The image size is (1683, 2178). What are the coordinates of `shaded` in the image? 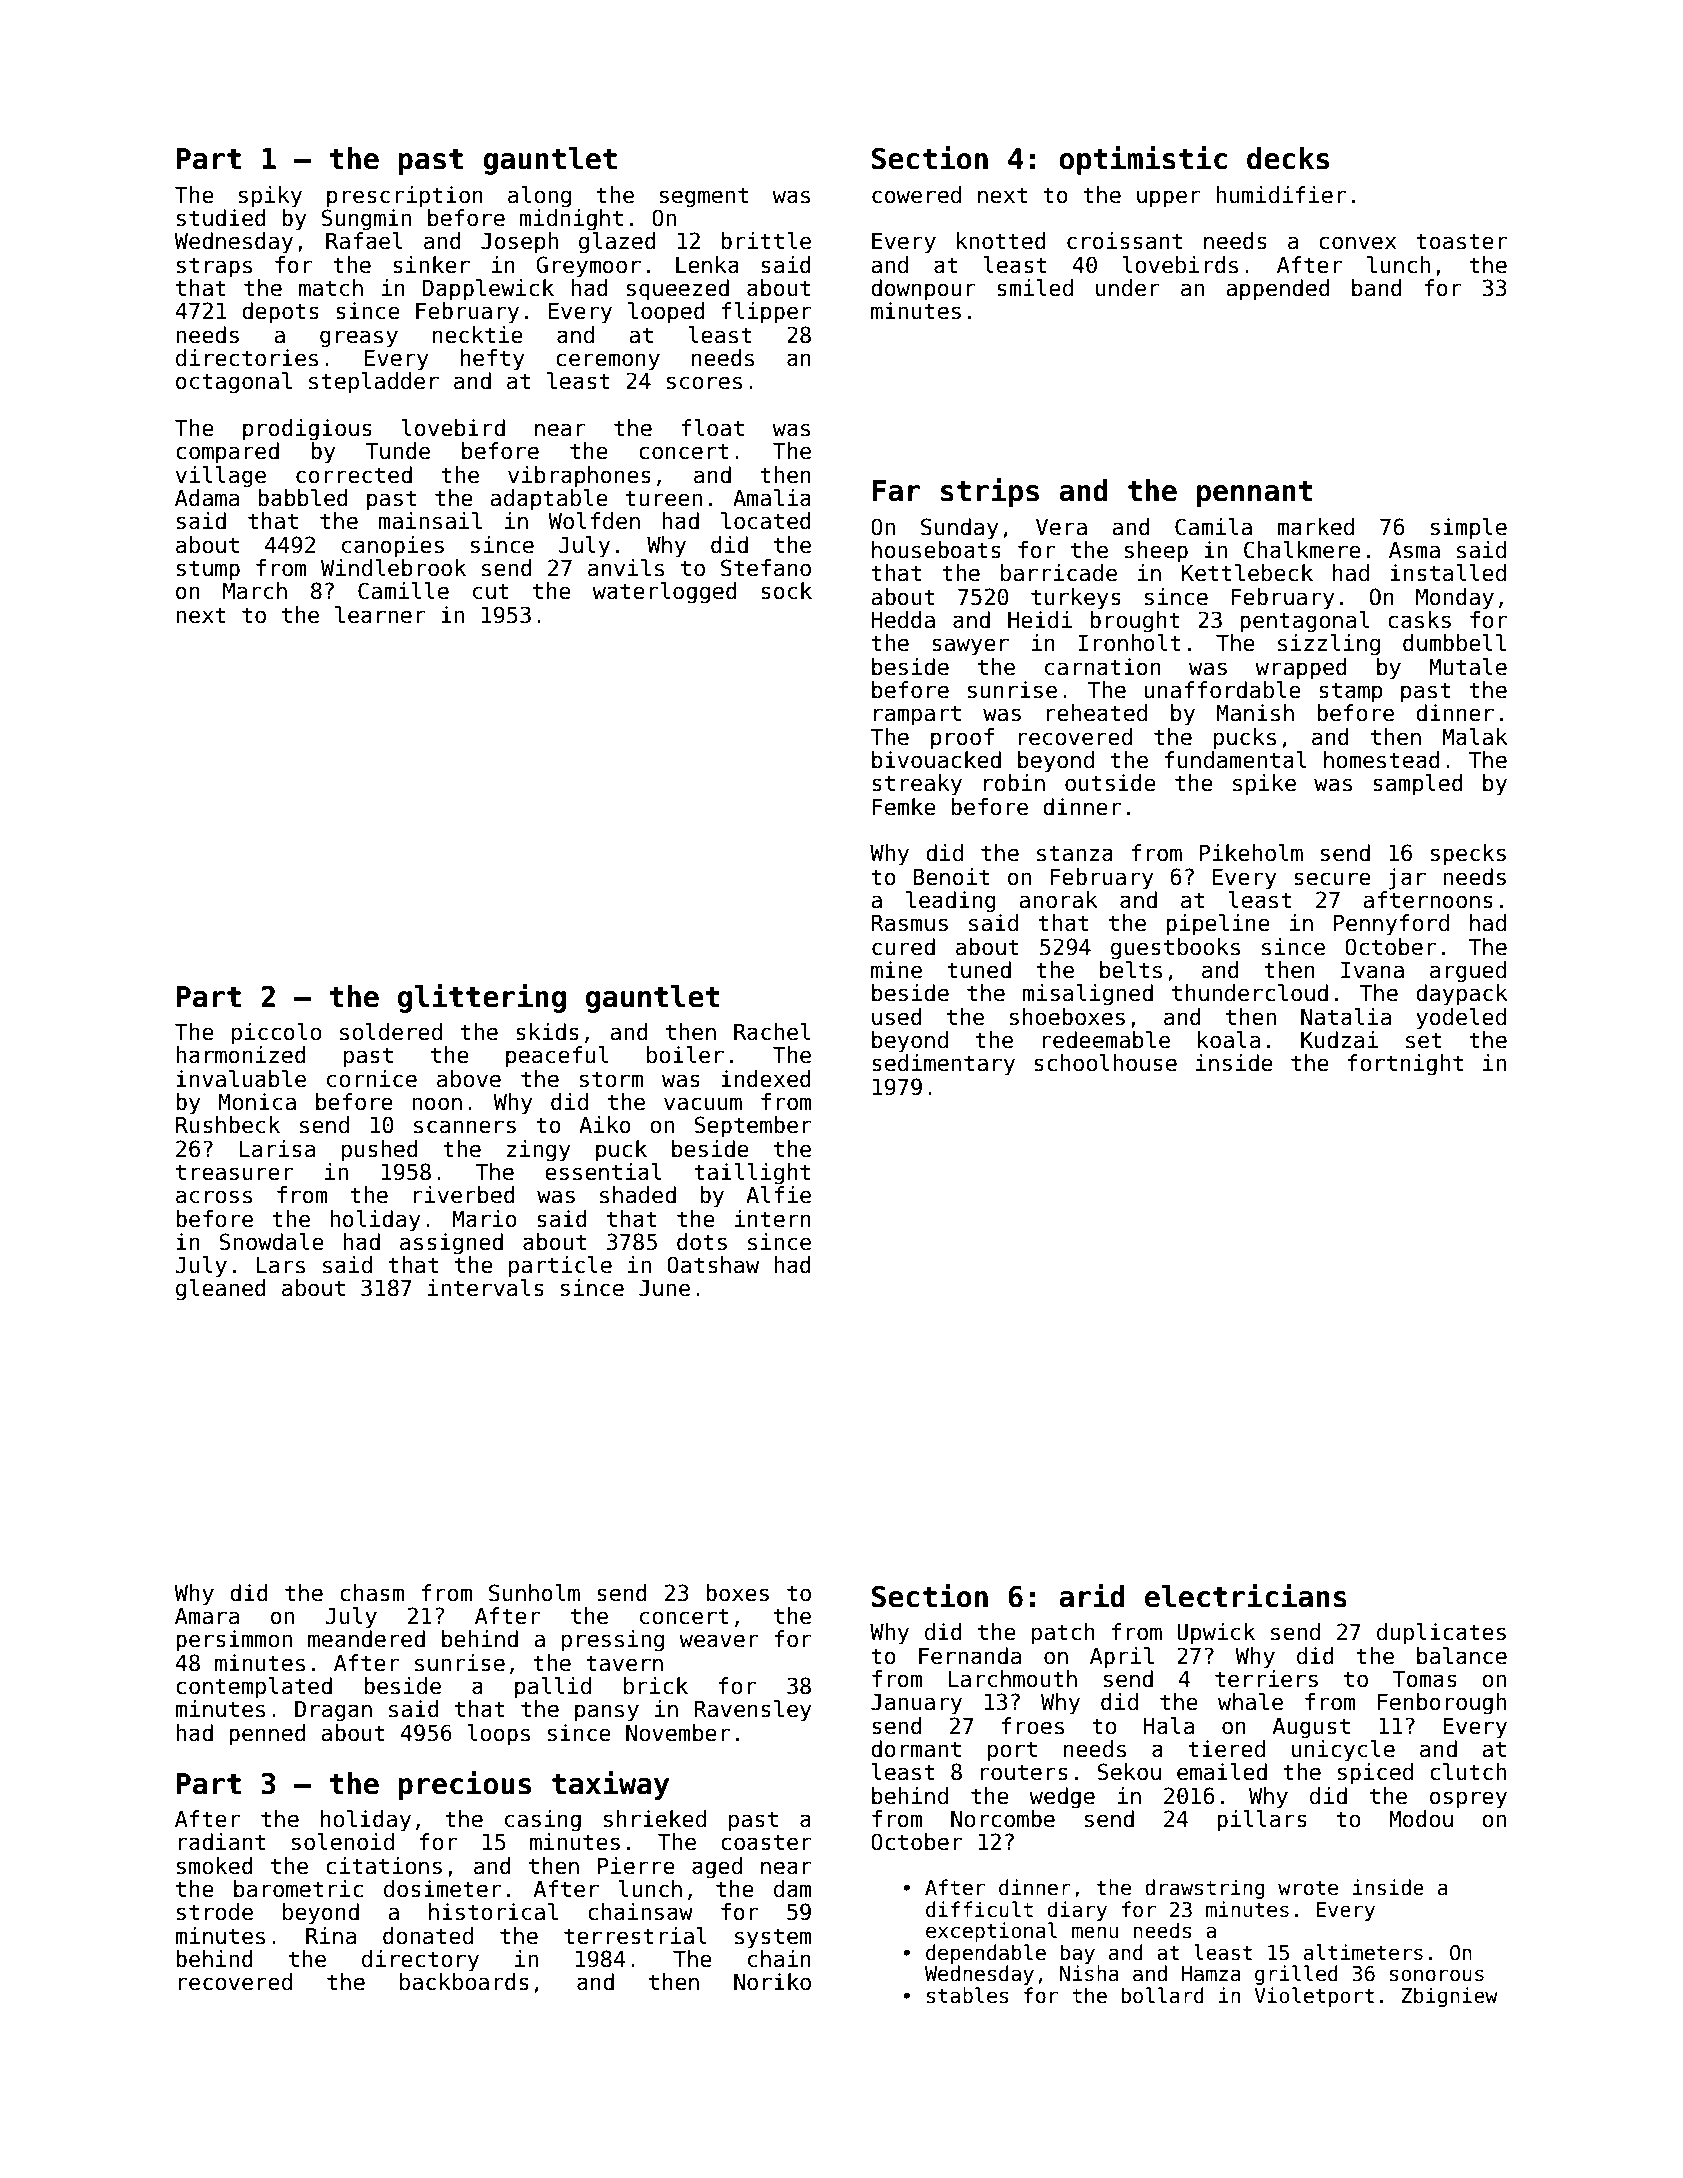 It's located at (638, 1195).
